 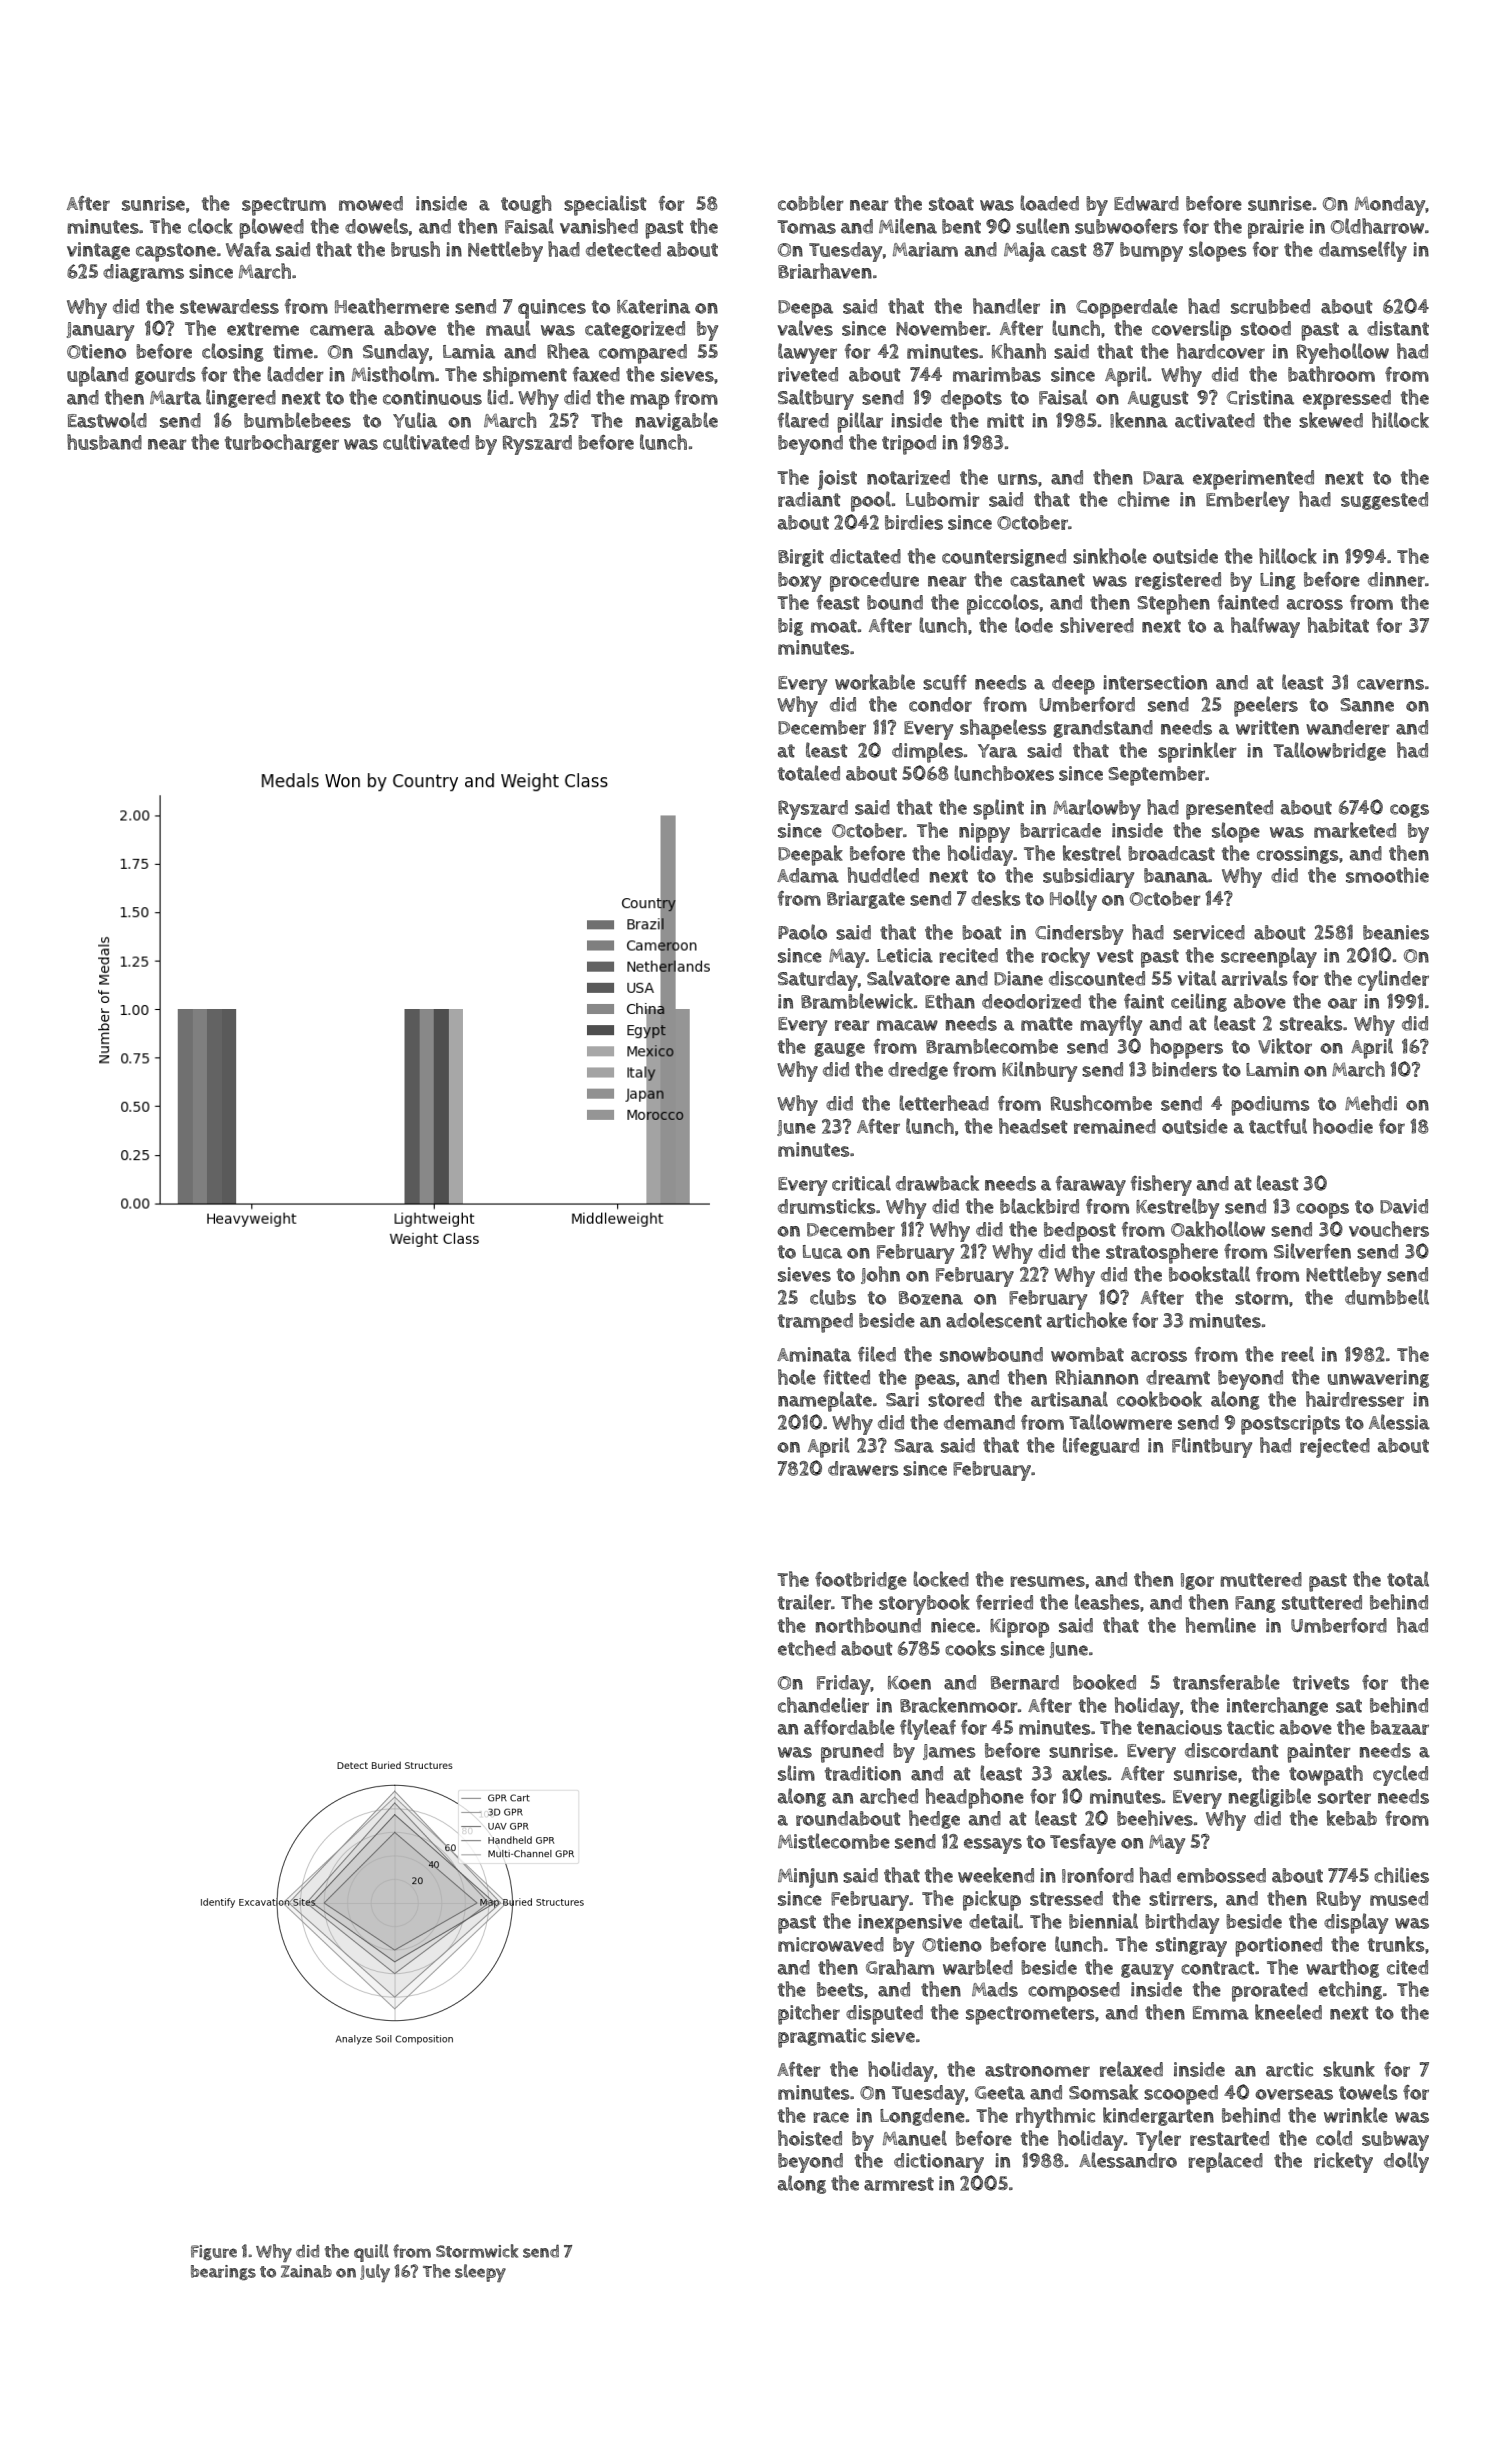 I want to click on Sara, so click(x=914, y=1446).
